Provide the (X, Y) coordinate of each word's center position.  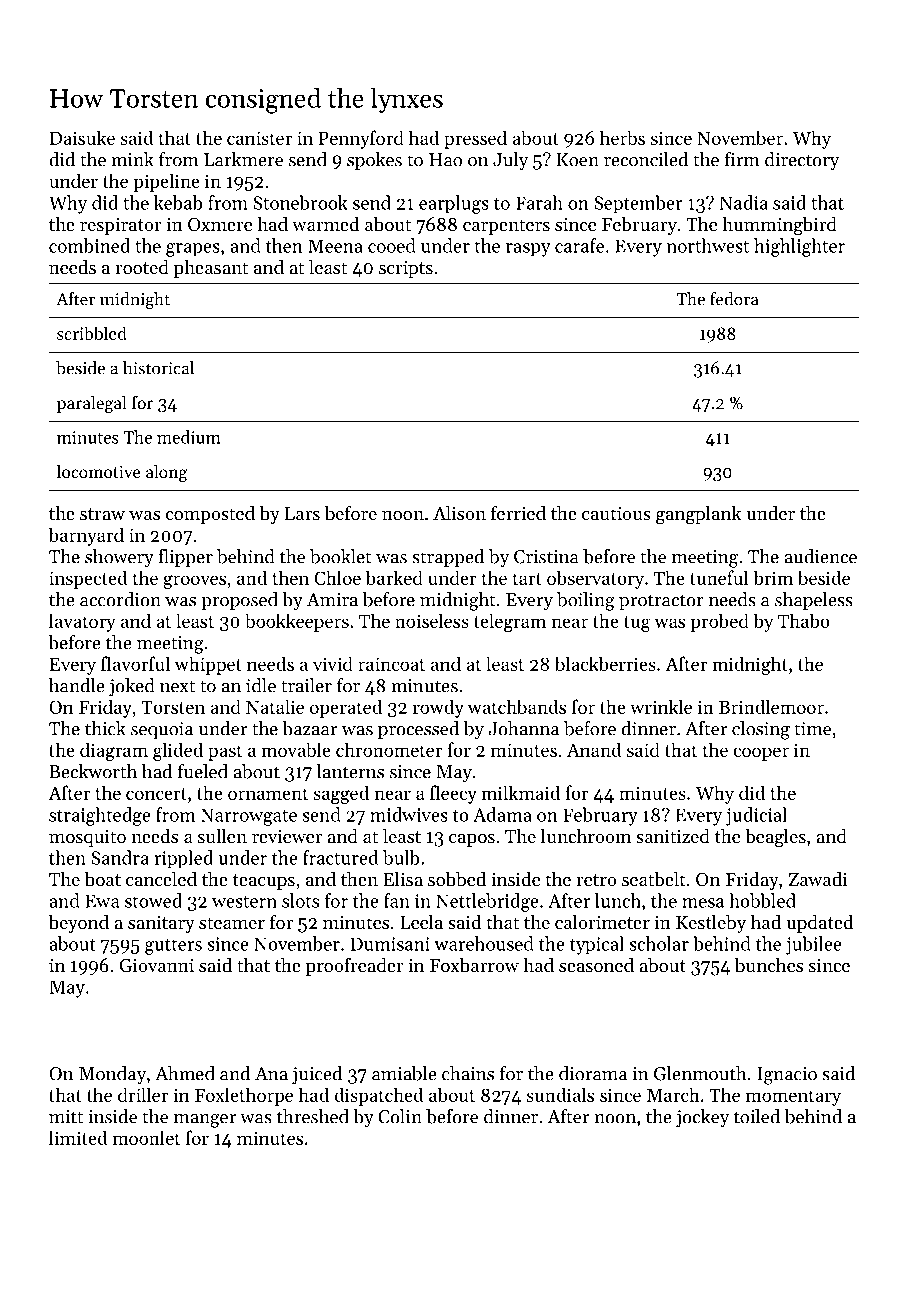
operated (346, 708)
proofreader (354, 966)
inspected (88, 579)
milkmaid (520, 792)
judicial (756, 816)
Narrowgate (249, 817)
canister (259, 138)
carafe (579, 245)
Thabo (804, 620)
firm (742, 159)
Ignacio (787, 1076)
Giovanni (157, 966)
